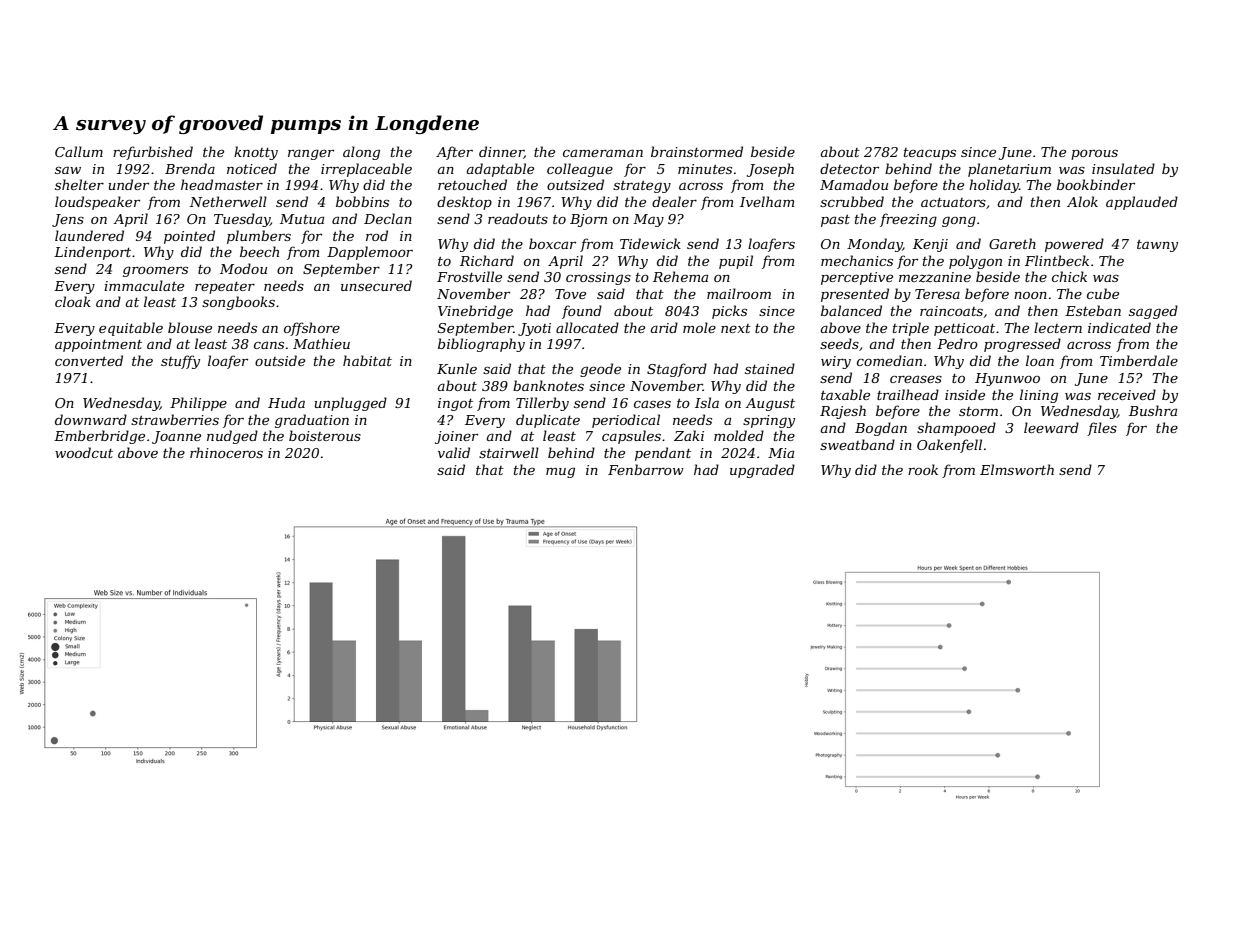 This page has height=952, width=1233. What do you see at coordinates (1096, 184) in the page?
I see `bookbinder` at bounding box center [1096, 184].
